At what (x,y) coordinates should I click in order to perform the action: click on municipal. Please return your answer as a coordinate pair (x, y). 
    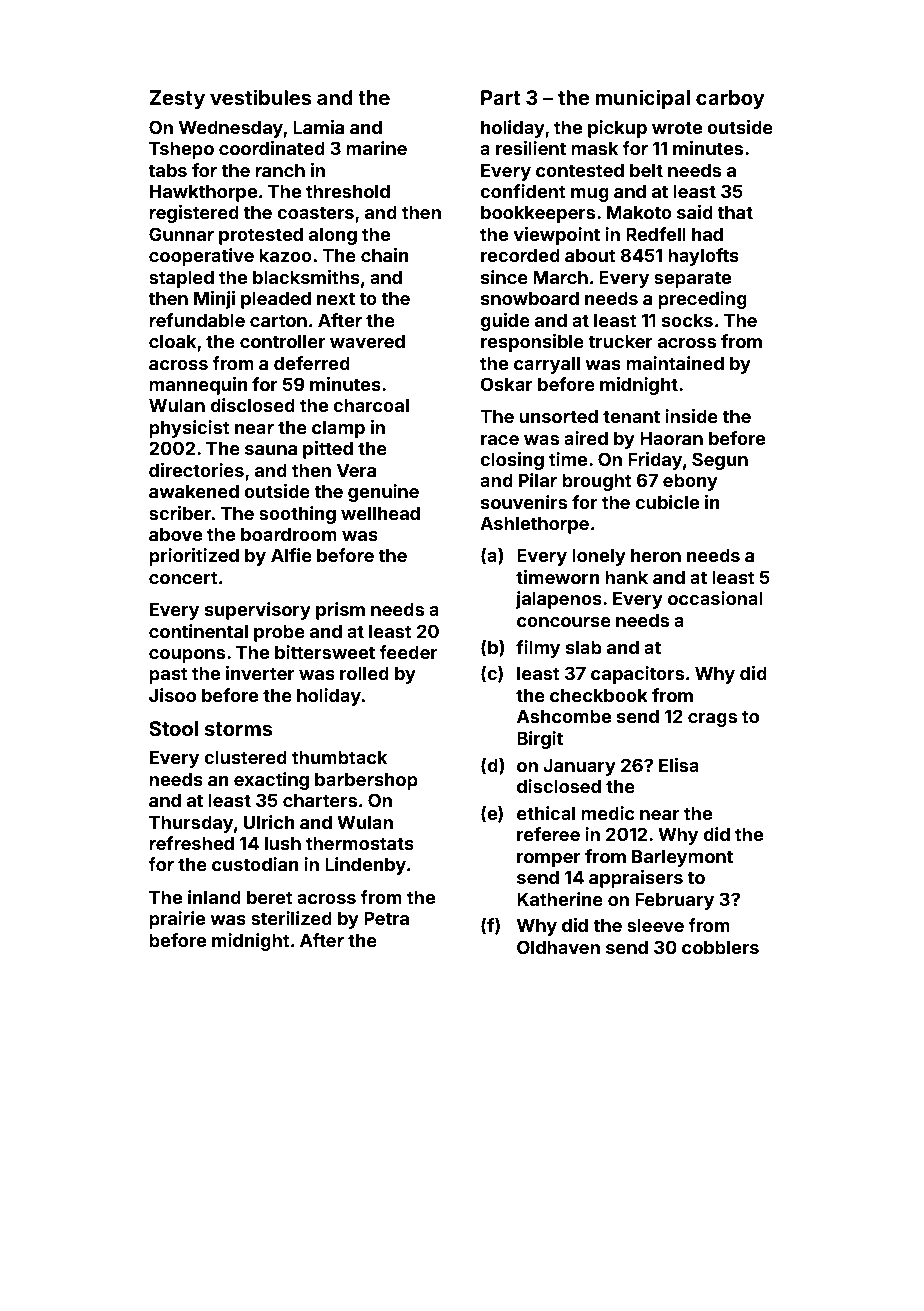
    Looking at the image, I should click on (643, 99).
